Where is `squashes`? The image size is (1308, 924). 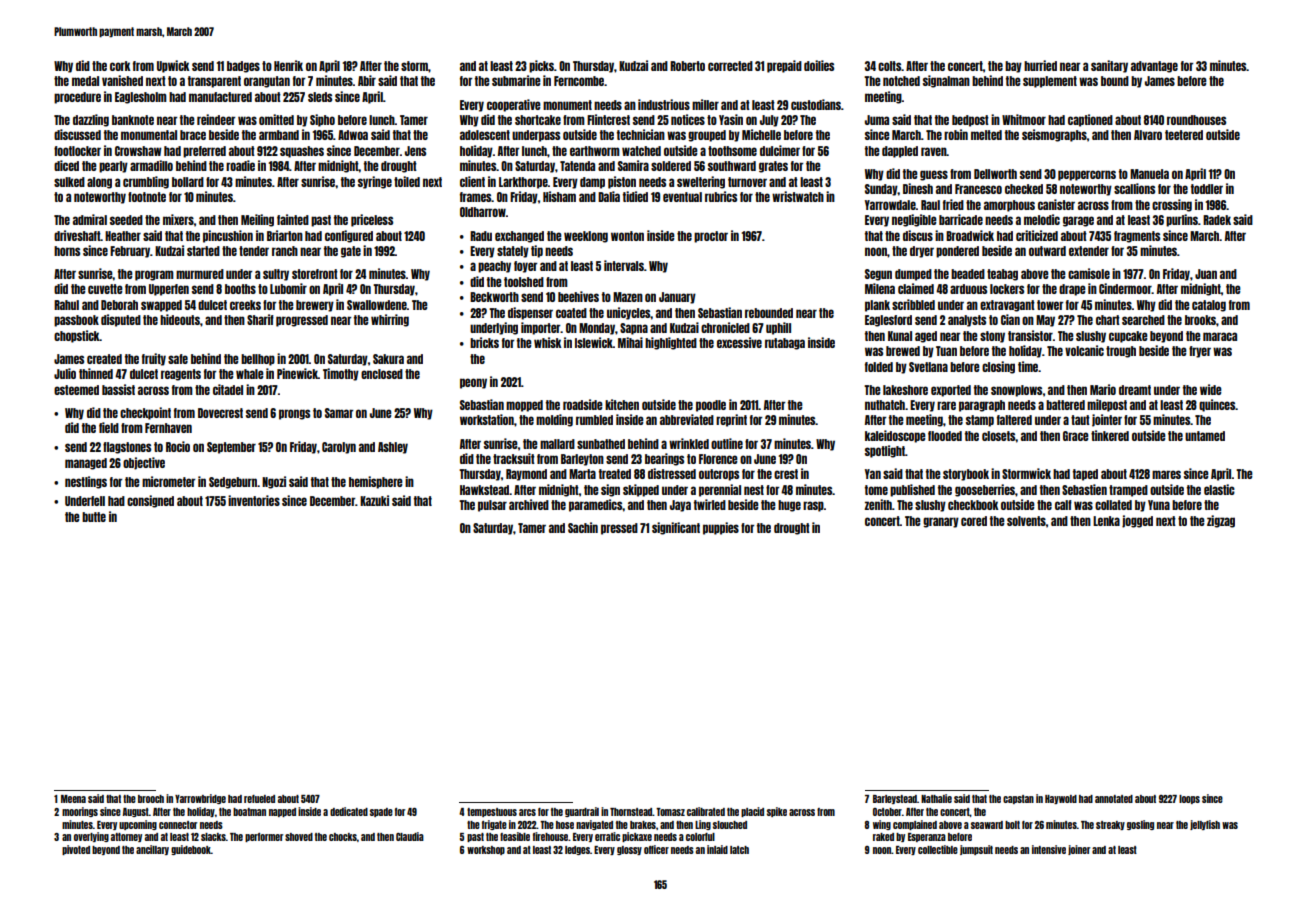
squashes is located at coordinates (302, 152).
